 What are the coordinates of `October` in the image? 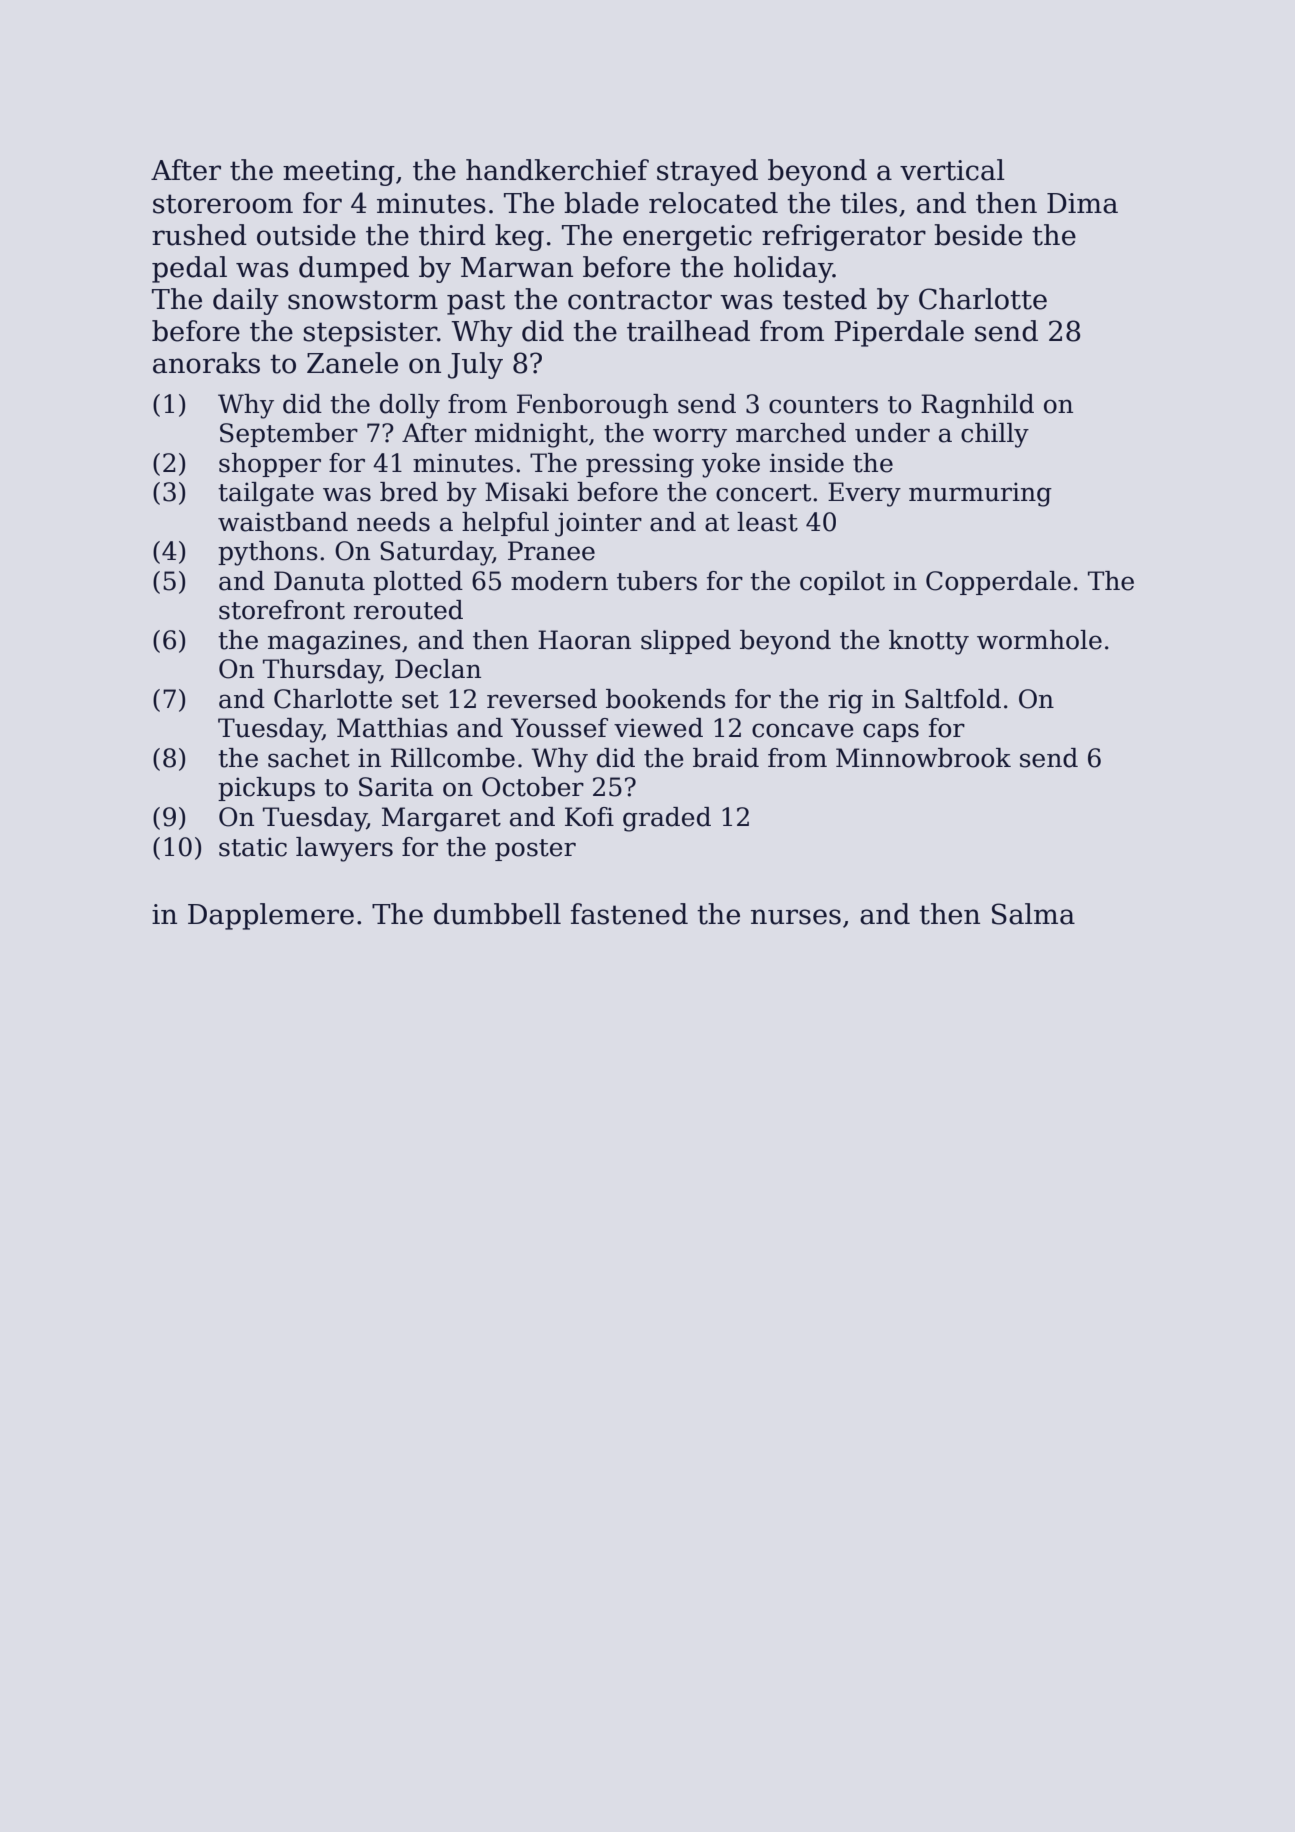 It's located at (533, 787).
